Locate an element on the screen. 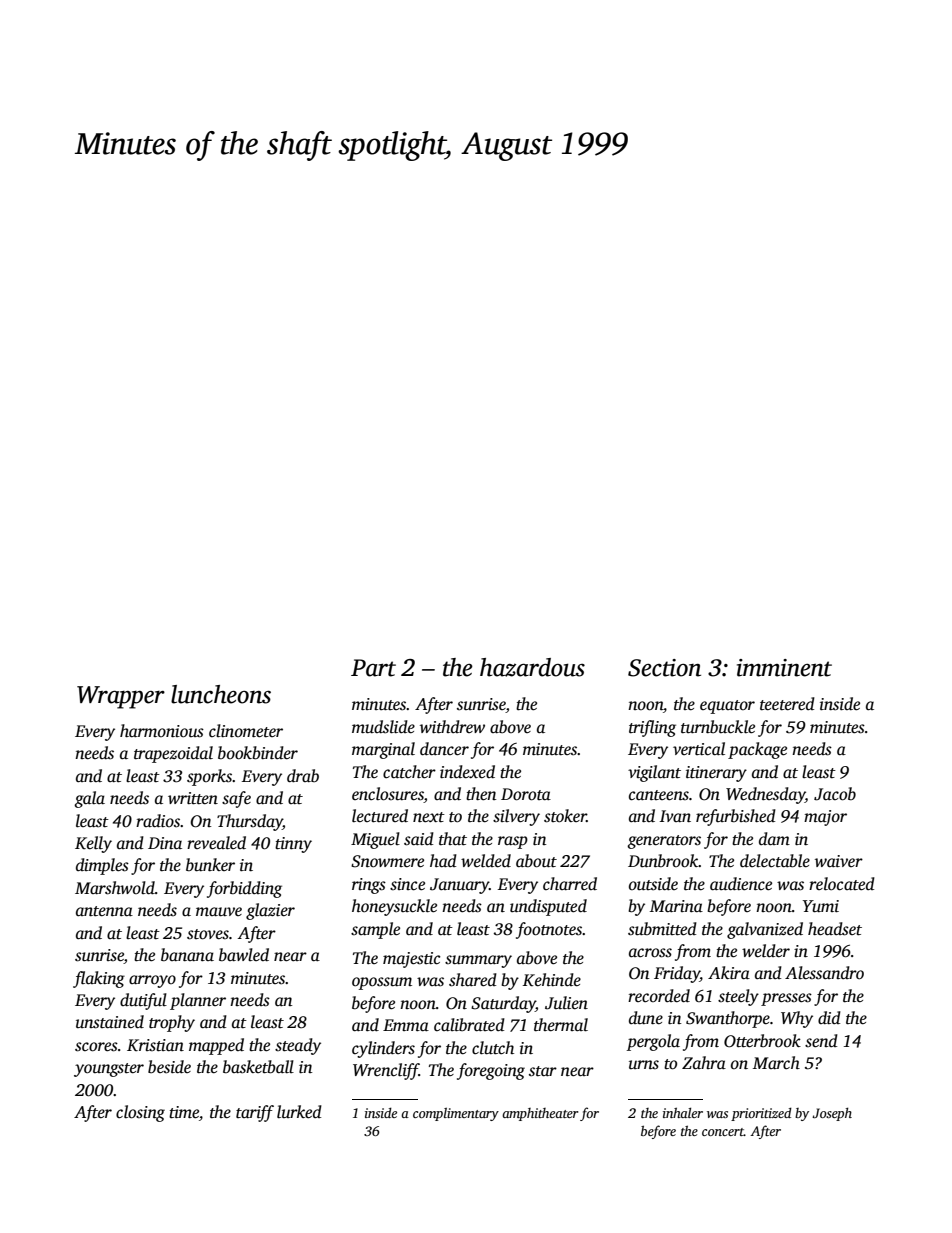 The width and height of the screenshot is (952, 1233). March is located at coordinates (776, 1062).
